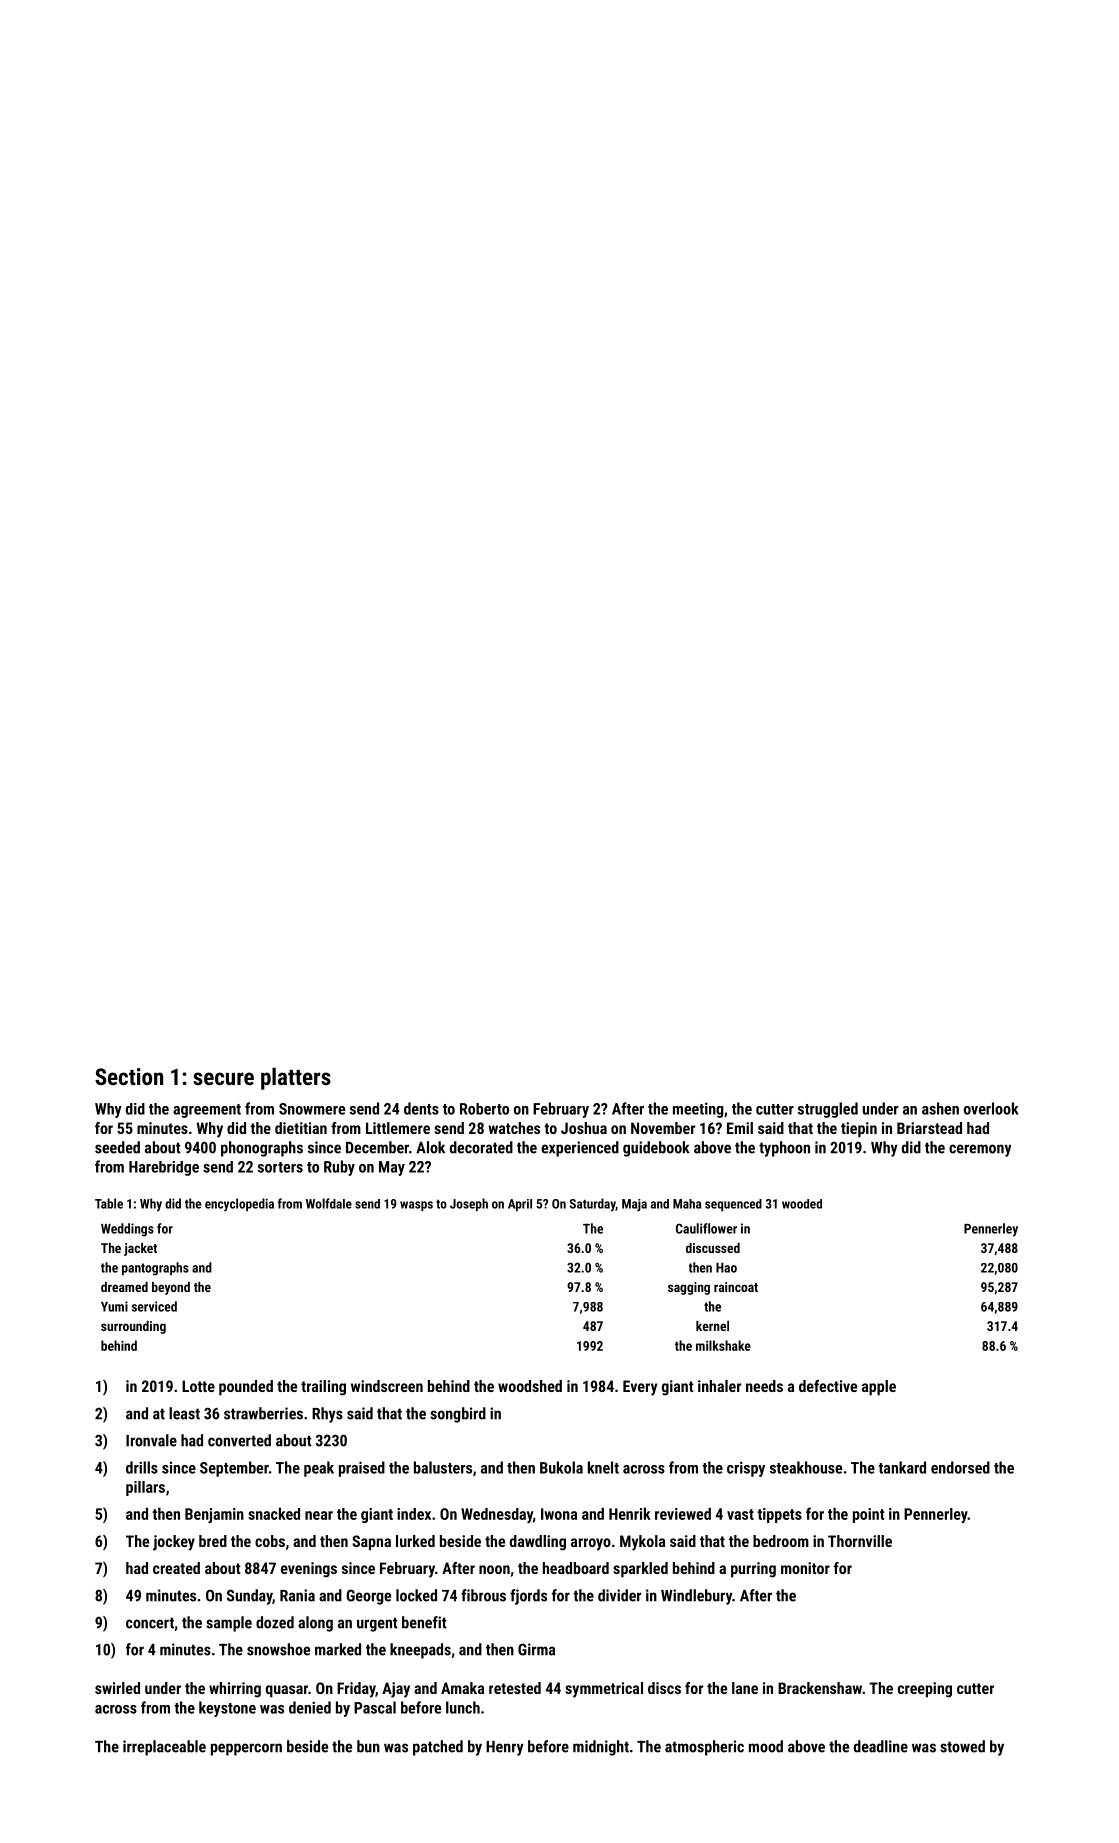 The image size is (1119, 1843). I want to click on Rhys, so click(327, 1415).
